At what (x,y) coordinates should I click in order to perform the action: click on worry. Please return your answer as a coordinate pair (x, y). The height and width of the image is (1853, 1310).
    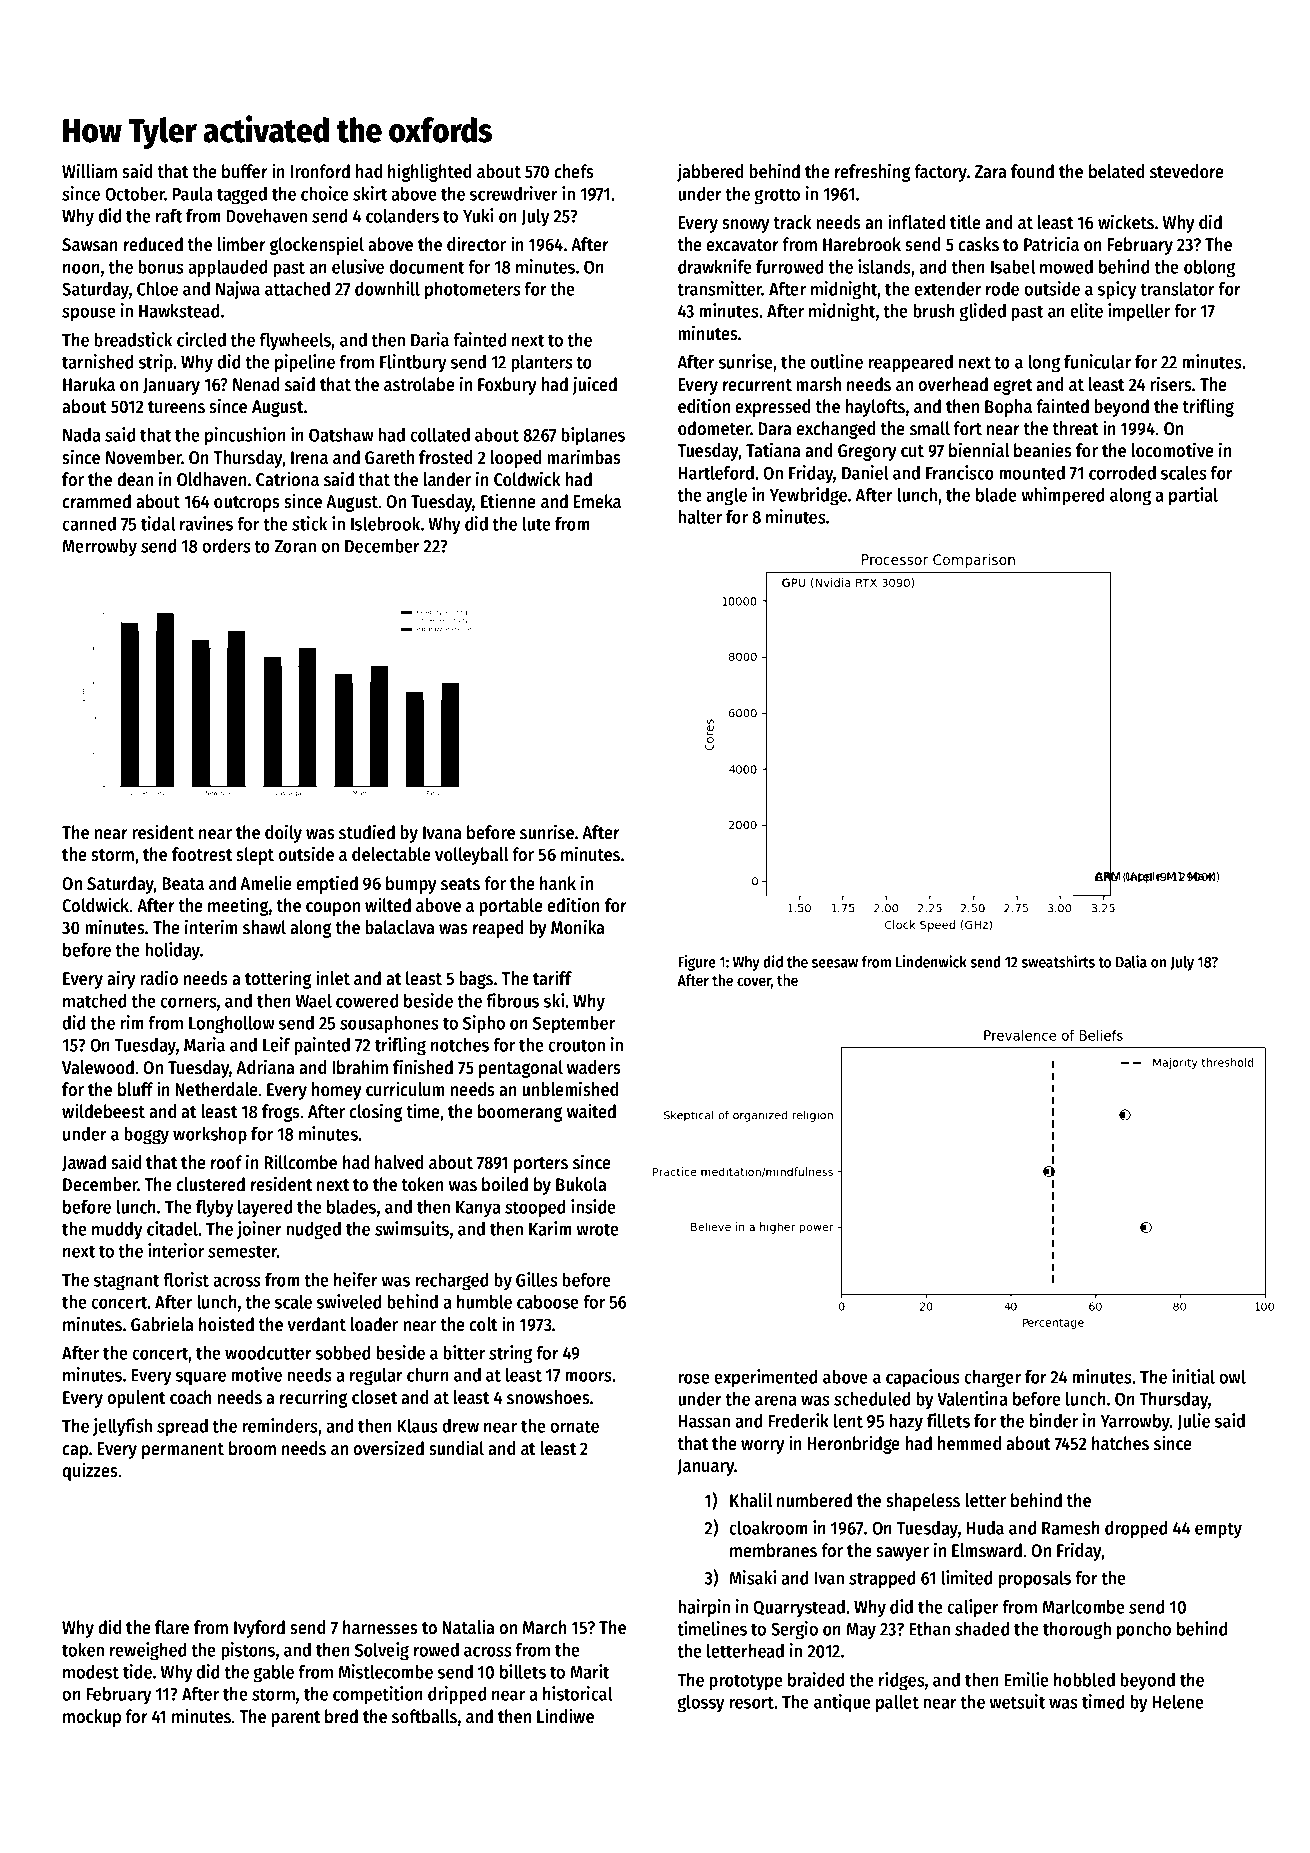
    Looking at the image, I should click on (762, 1447).
